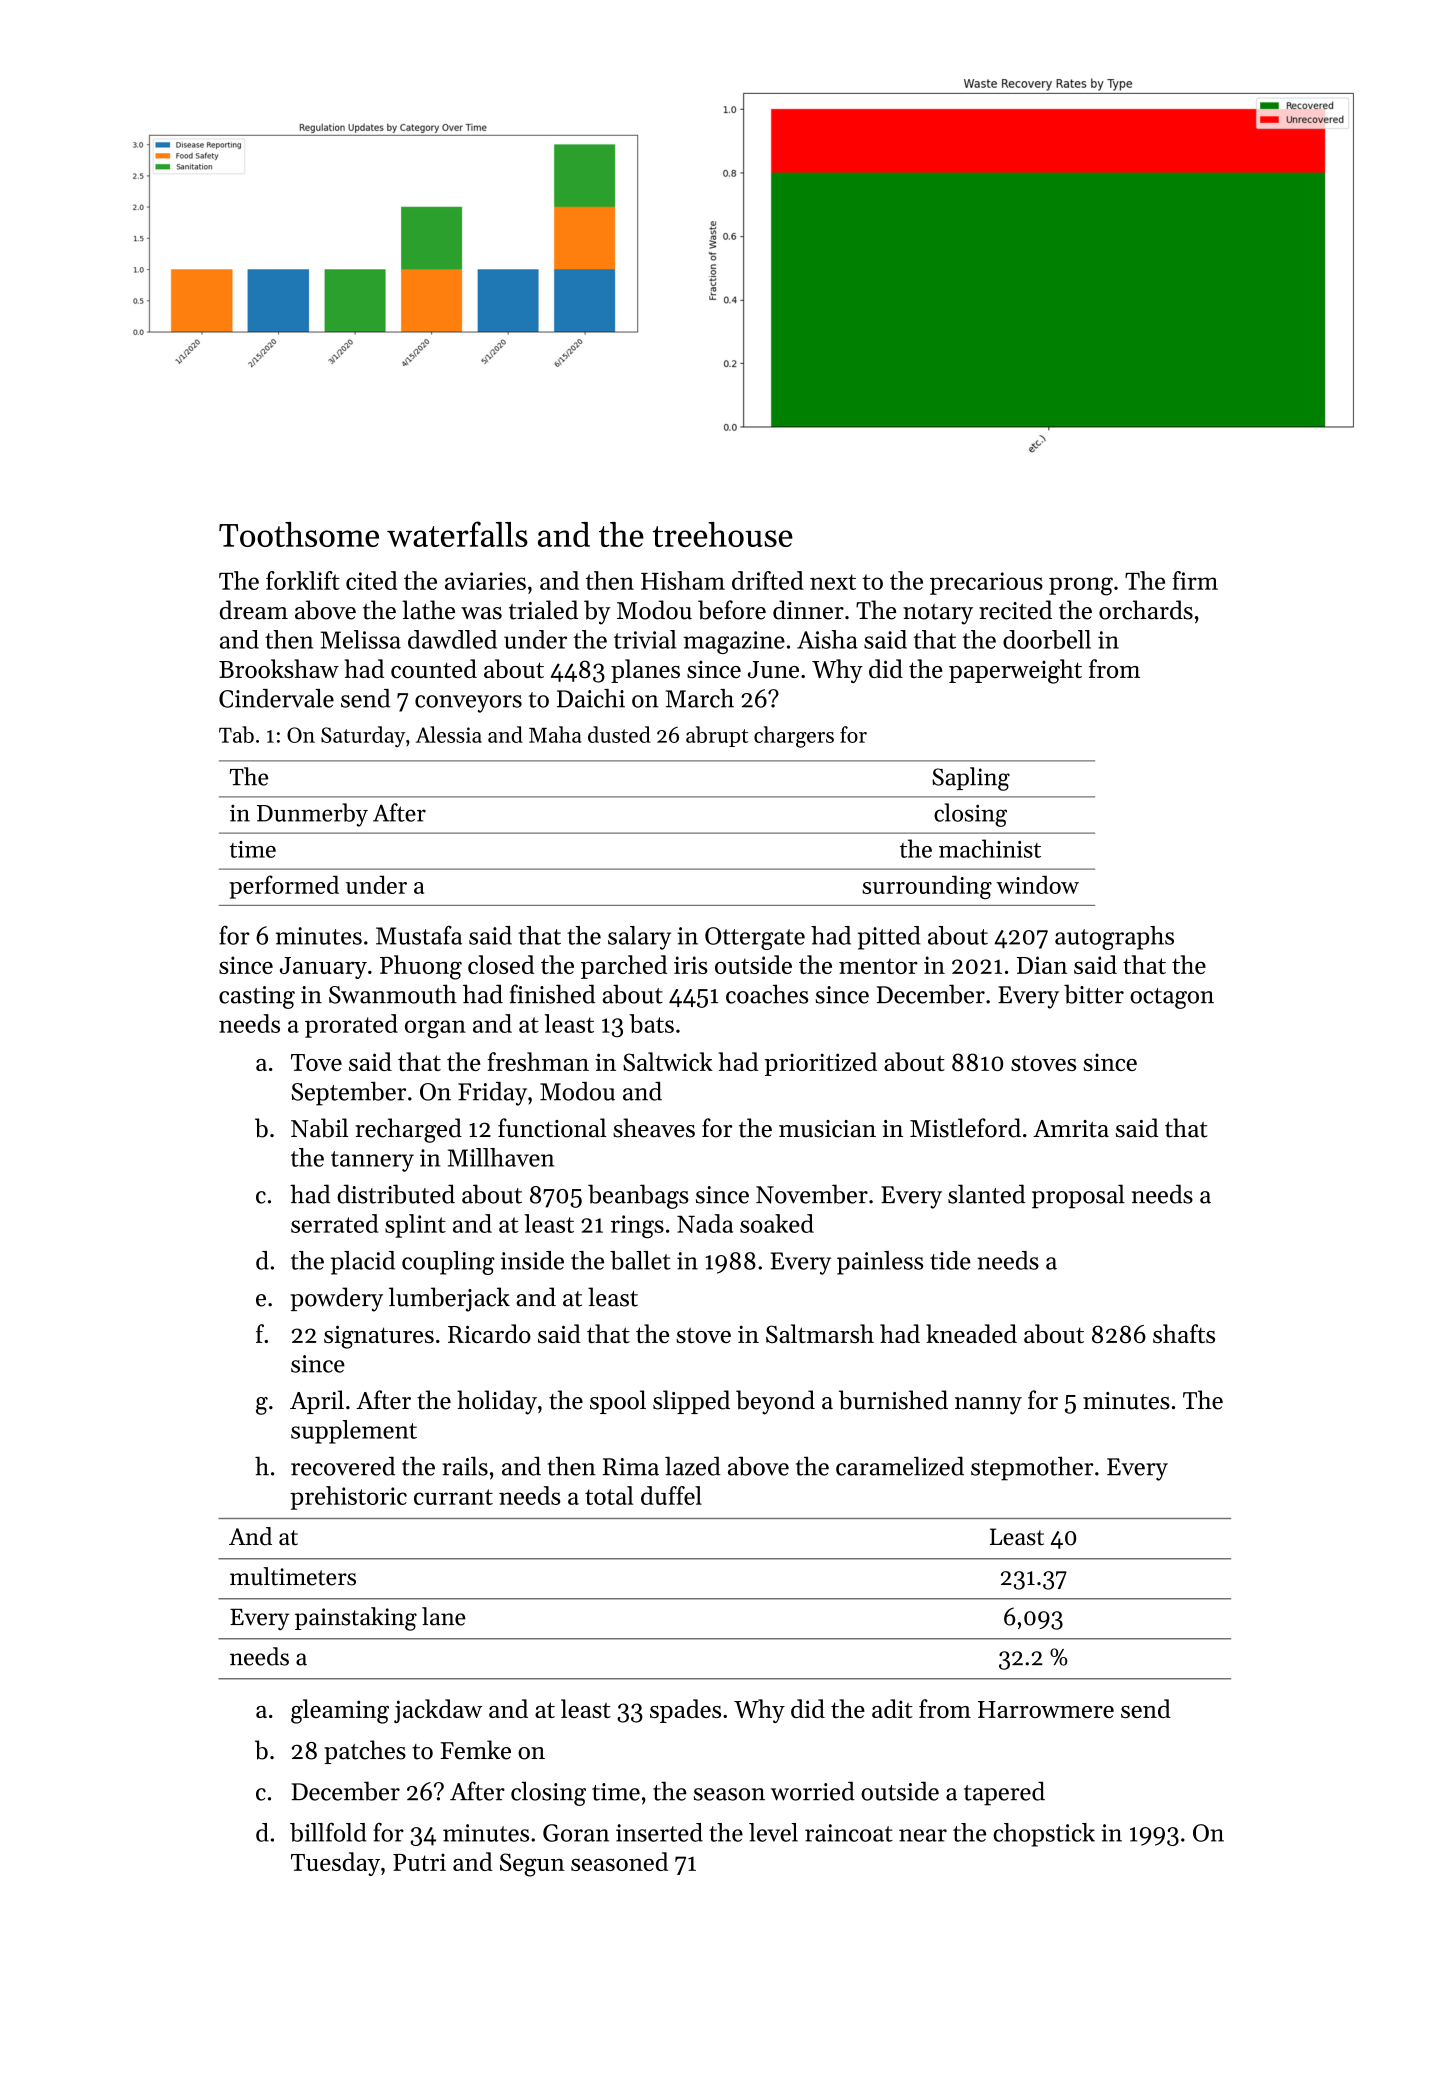 Image resolution: width=1450 pixels, height=2100 pixels. Describe the element at coordinates (435, 1029) in the screenshot. I see `organ` at that location.
